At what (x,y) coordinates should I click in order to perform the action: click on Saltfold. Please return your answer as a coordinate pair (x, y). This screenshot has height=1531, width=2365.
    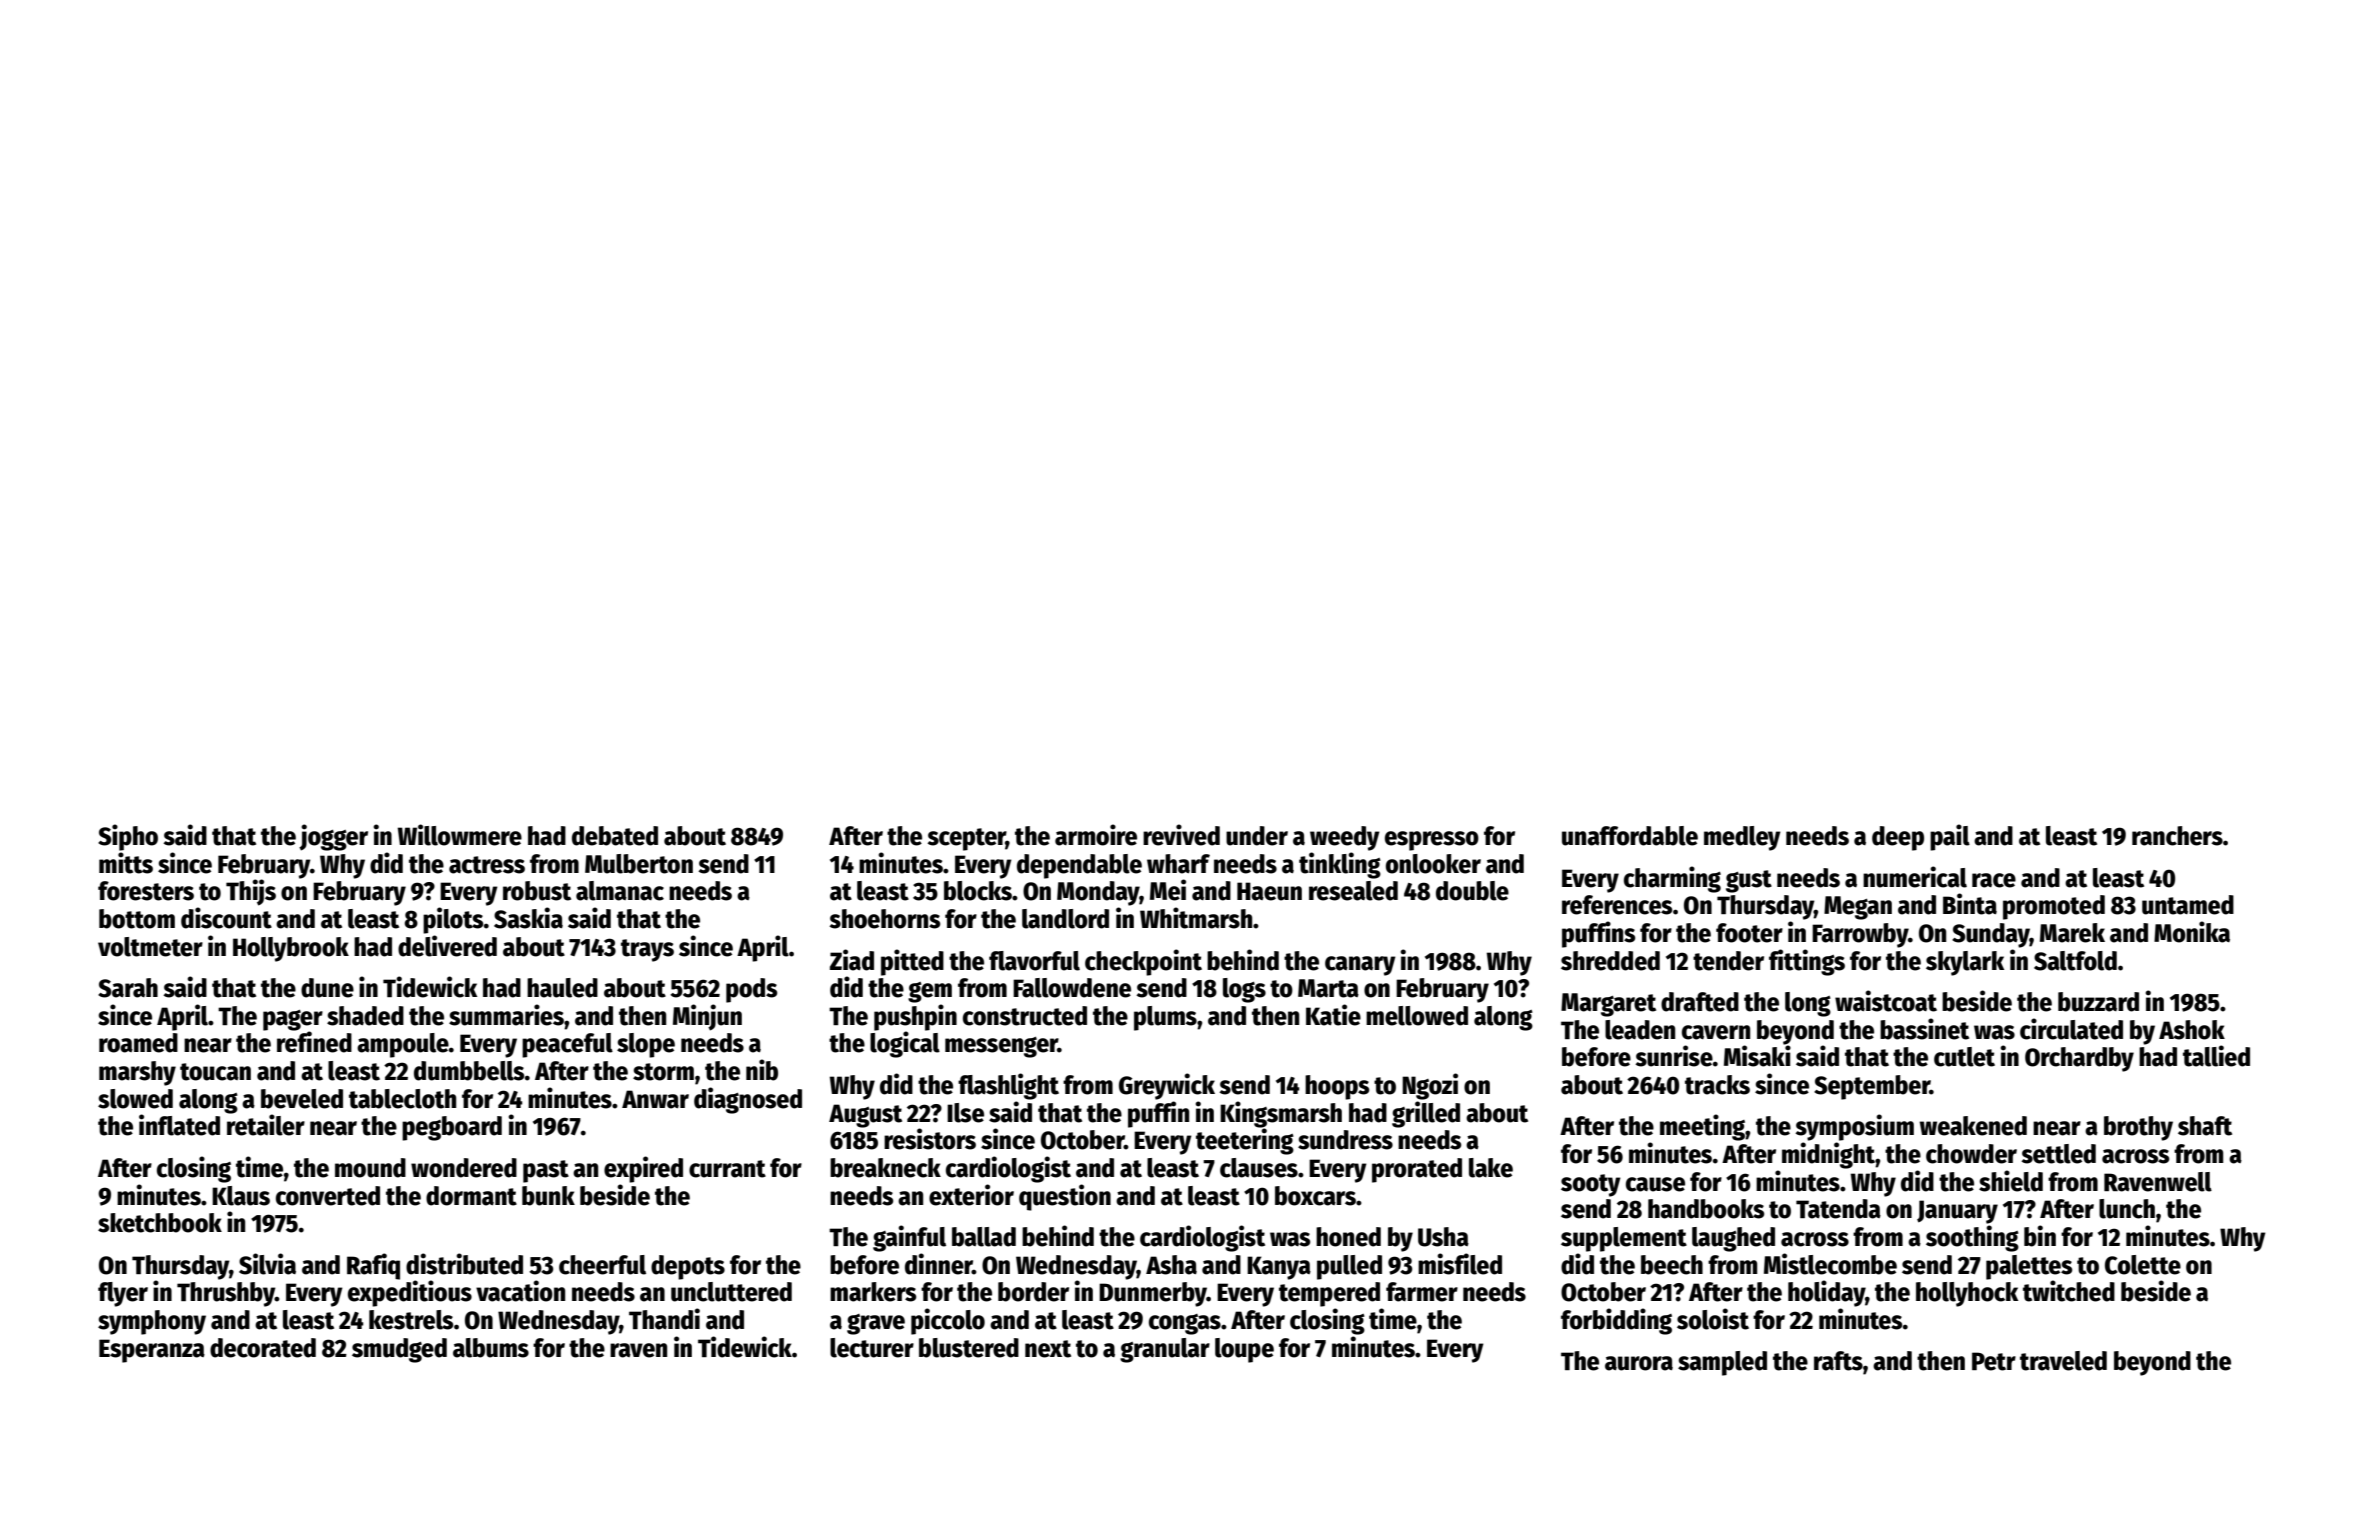
    Looking at the image, I should click on (2075, 961).
